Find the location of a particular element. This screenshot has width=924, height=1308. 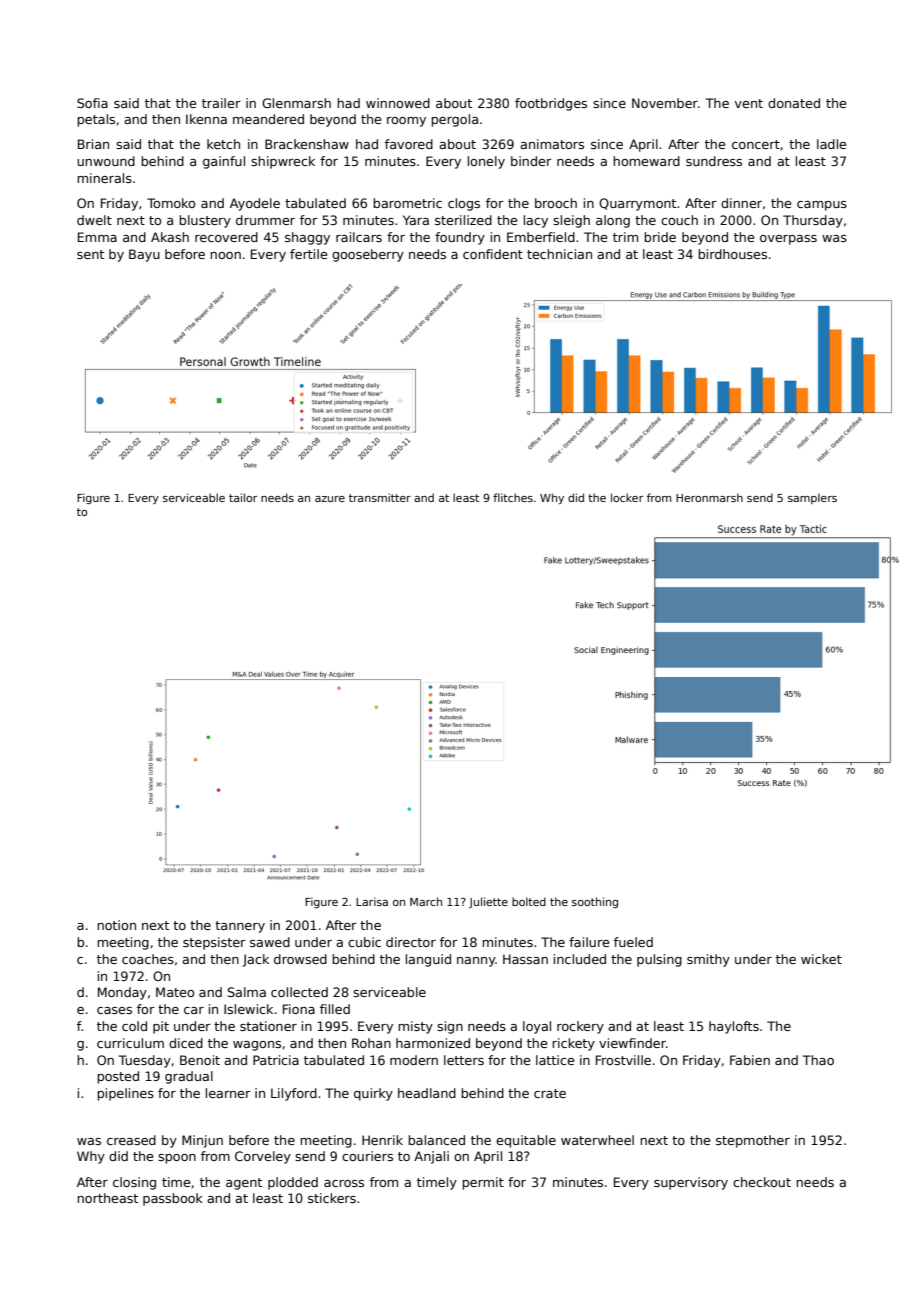

gooseberry is located at coordinates (368, 255).
